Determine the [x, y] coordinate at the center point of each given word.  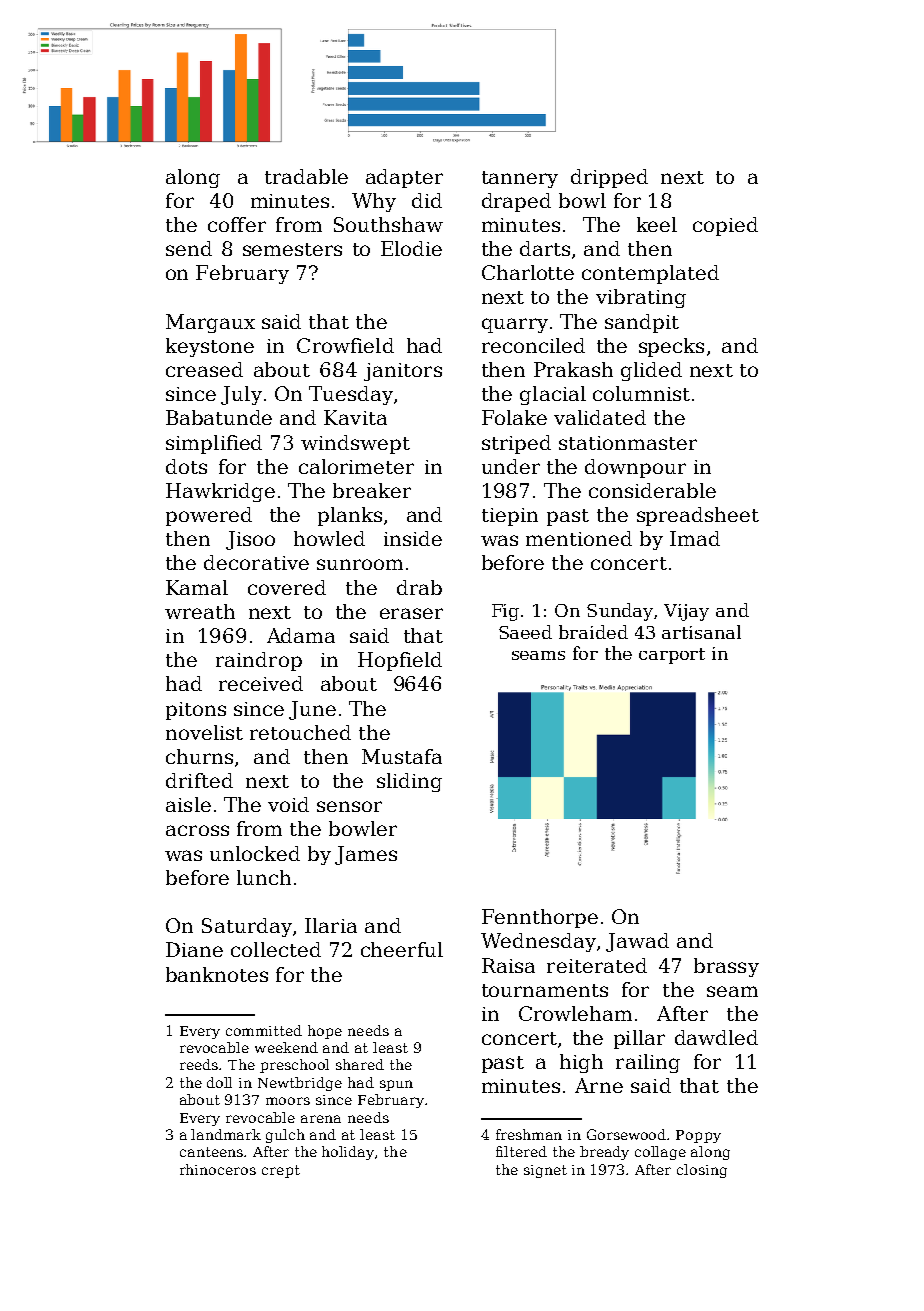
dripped [609, 178]
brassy [726, 967]
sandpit [642, 323]
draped [516, 202]
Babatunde [219, 417]
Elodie [411, 248]
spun [396, 1085]
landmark [226, 1134]
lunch [264, 877]
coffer [237, 224]
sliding [409, 782]
